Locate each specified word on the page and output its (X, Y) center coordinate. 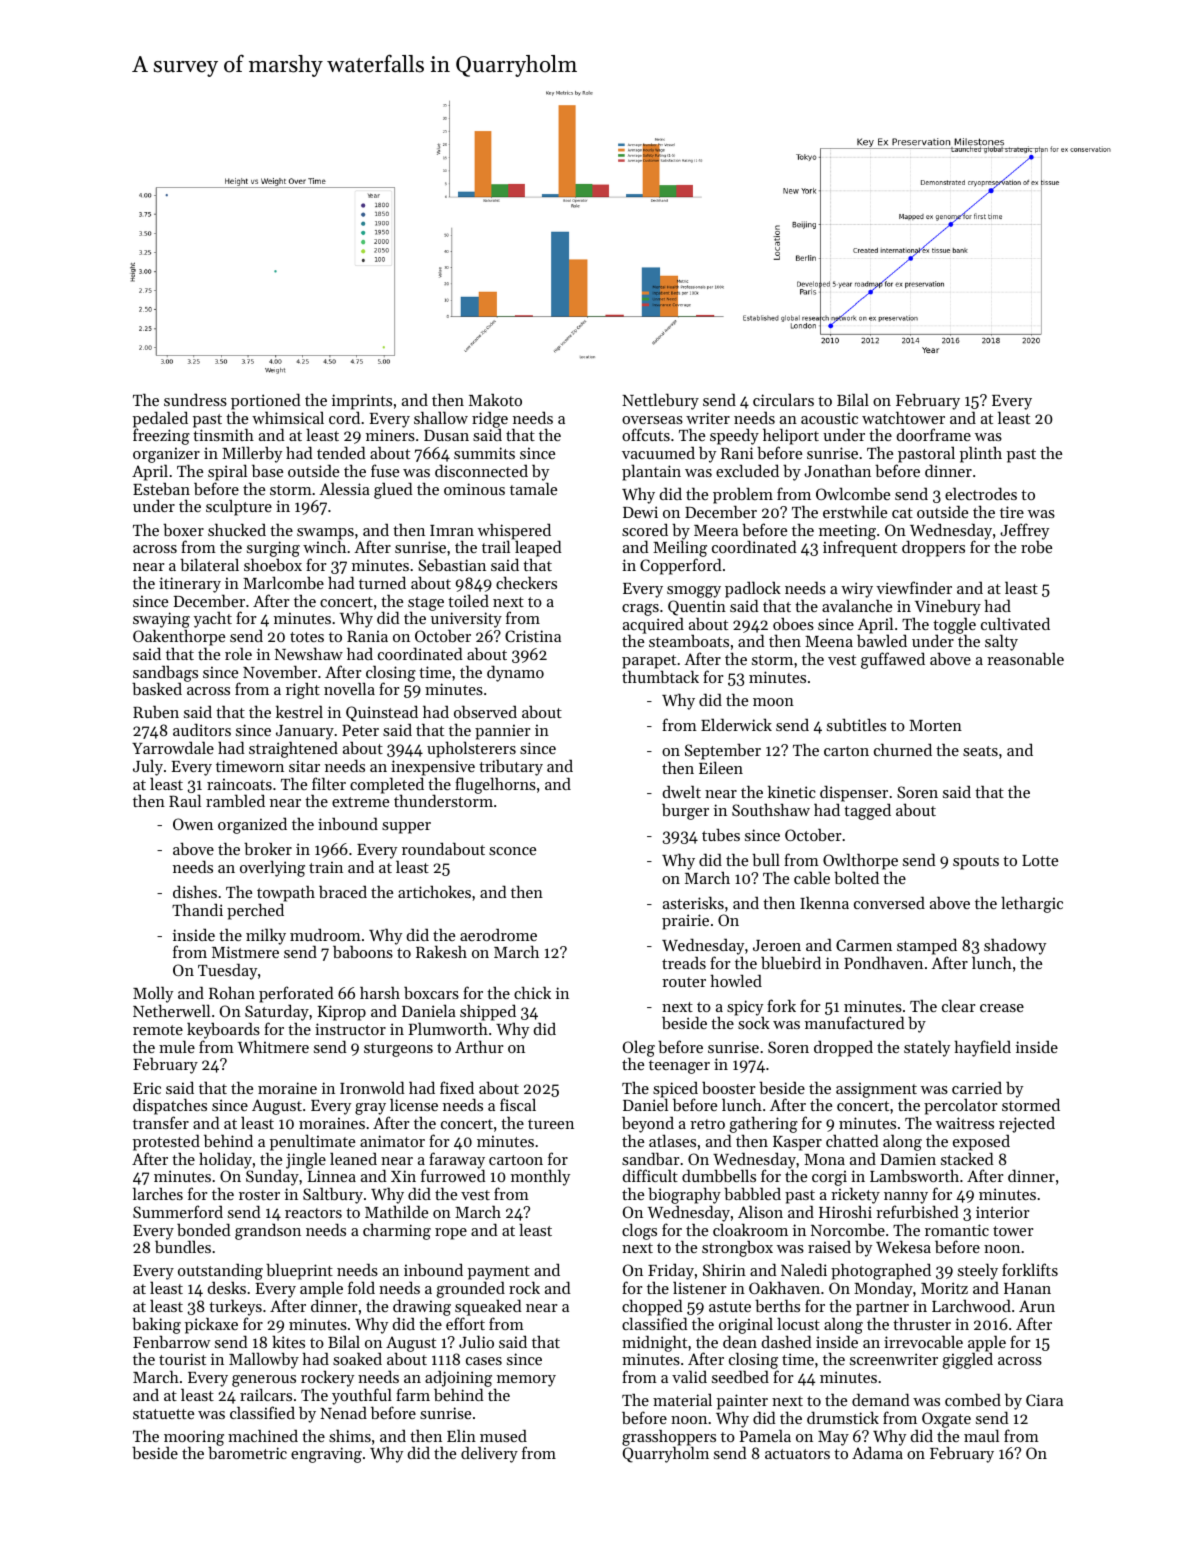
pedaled (160, 420)
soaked (357, 1358)
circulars (783, 399)
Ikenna (824, 902)
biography (684, 1195)
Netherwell (171, 1010)
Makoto (495, 400)
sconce (512, 851)
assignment (876, 1090)
